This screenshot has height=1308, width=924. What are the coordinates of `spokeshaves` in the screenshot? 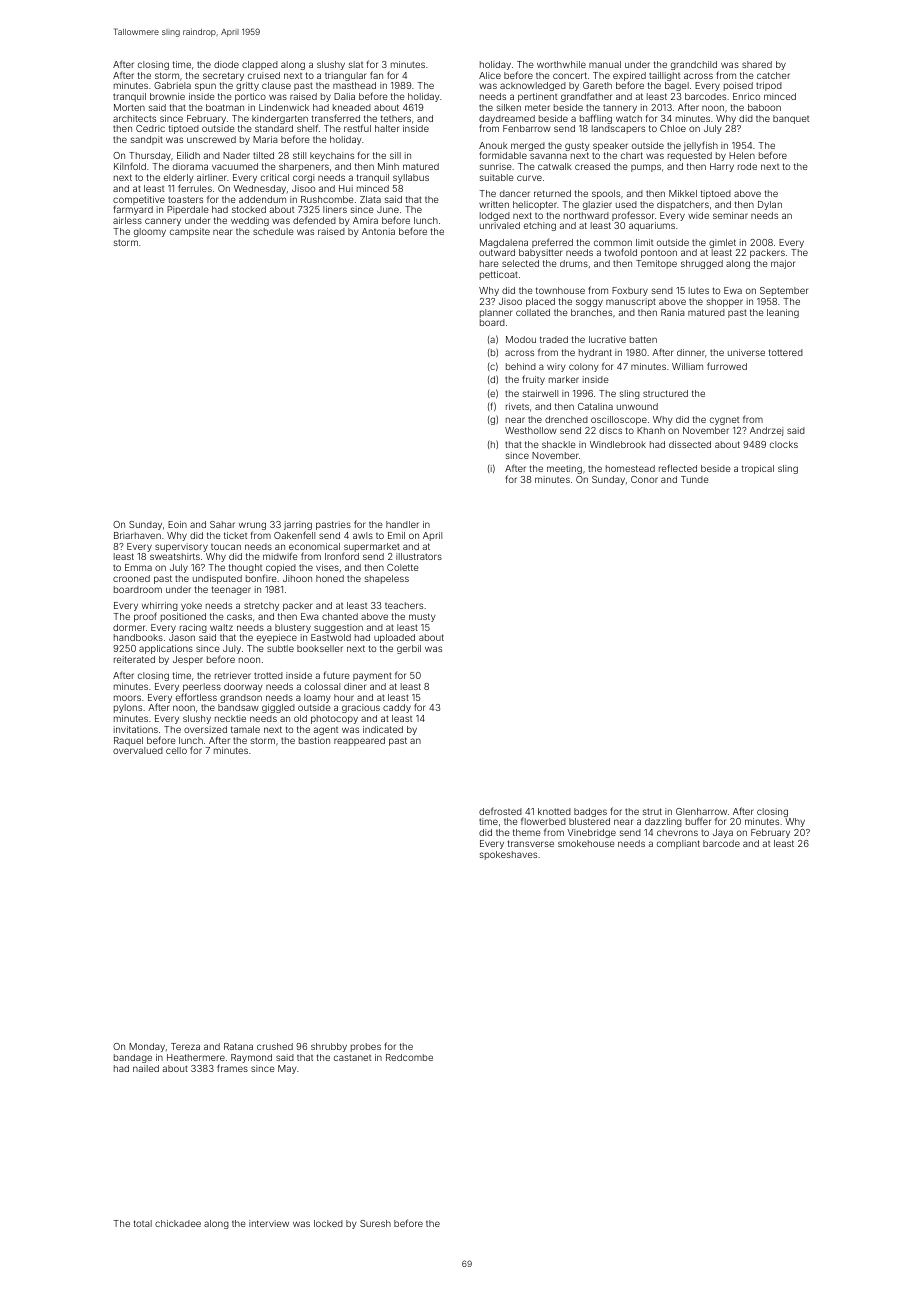 It's located at (508, 855).
